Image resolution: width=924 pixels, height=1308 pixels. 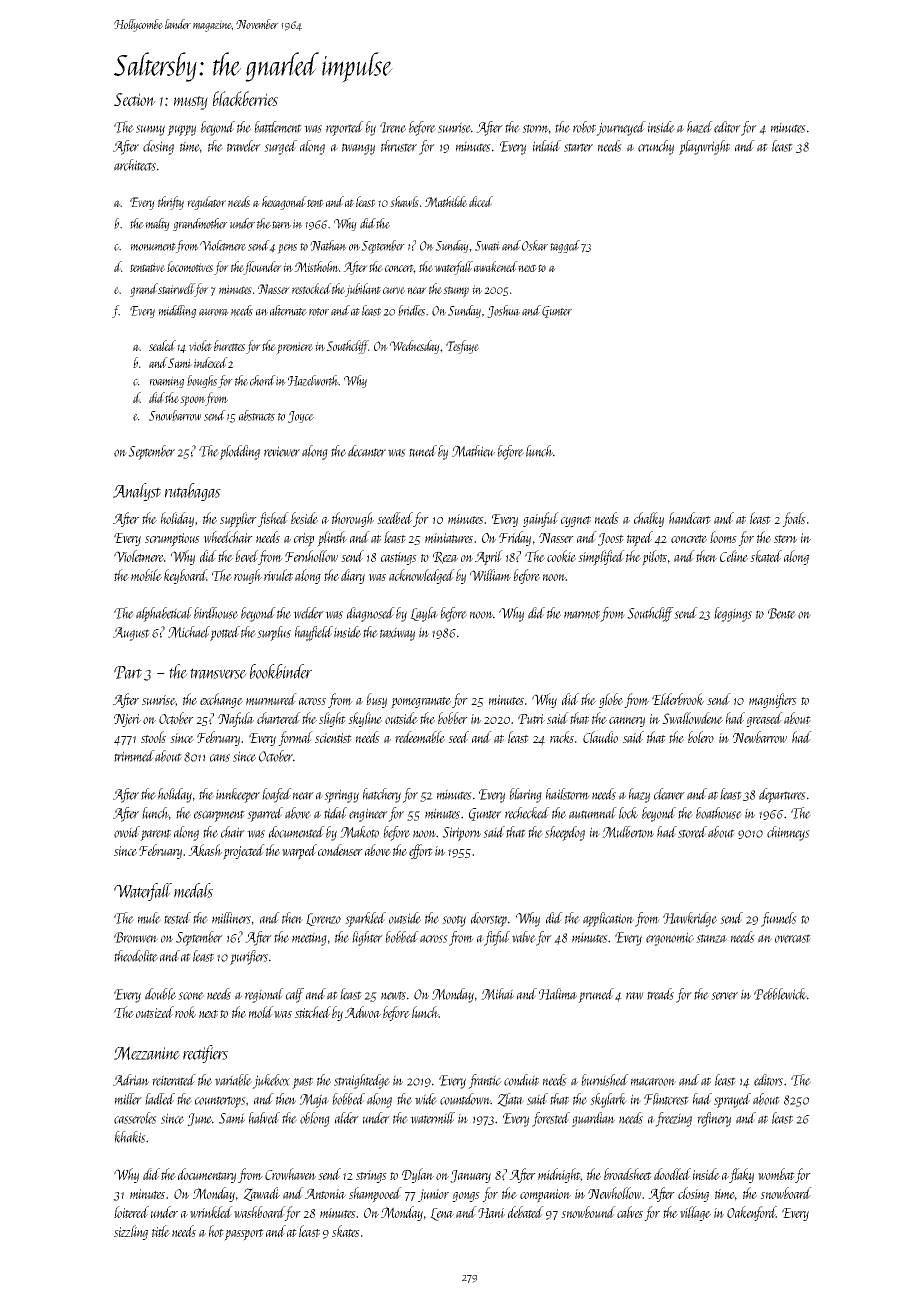 I want to click on aurora, so click(x=214, y=312).
